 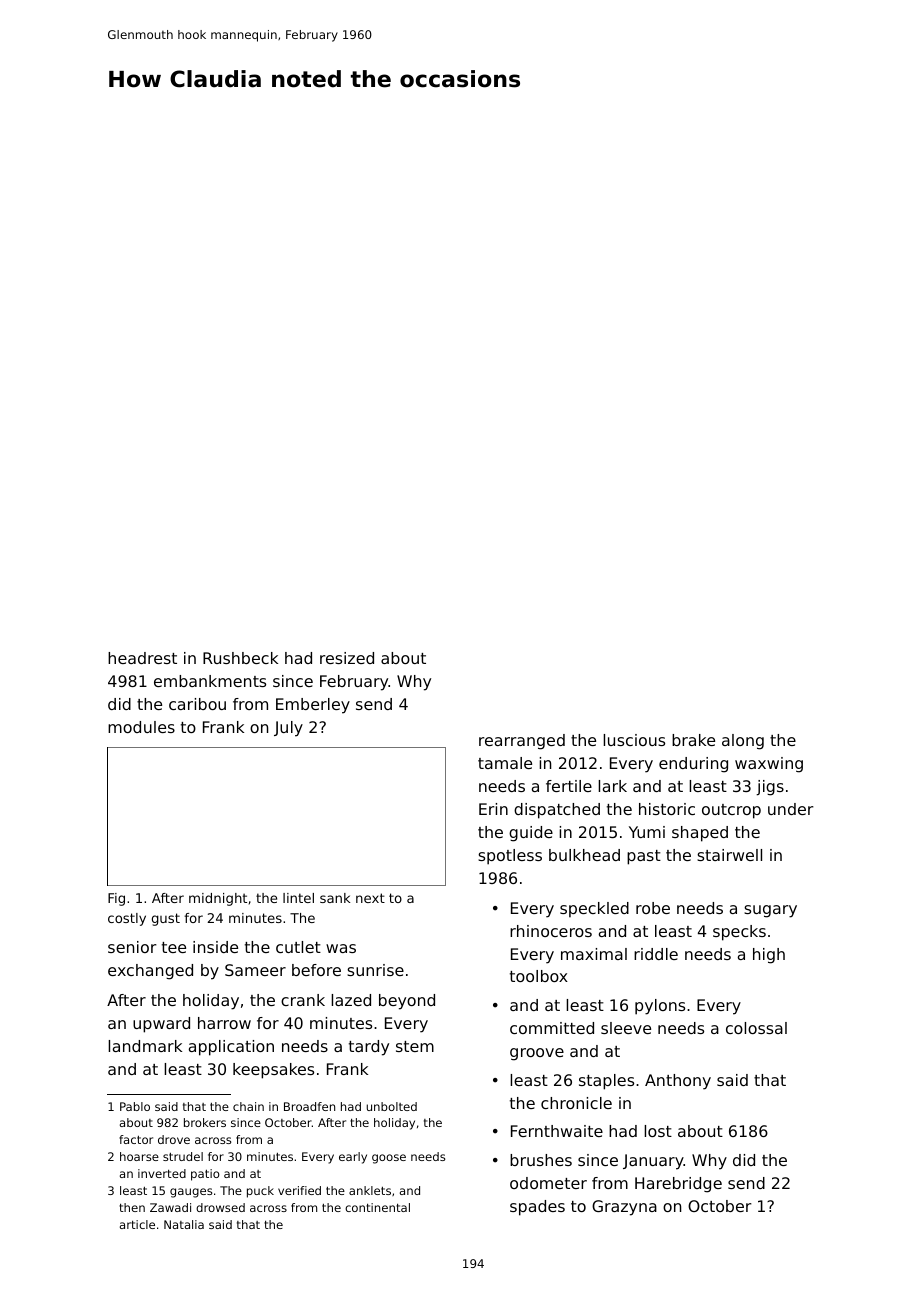 What do you see at coordinates (299, 1190) in the page?
I see `verified` at bounding box center [299, 1190].
